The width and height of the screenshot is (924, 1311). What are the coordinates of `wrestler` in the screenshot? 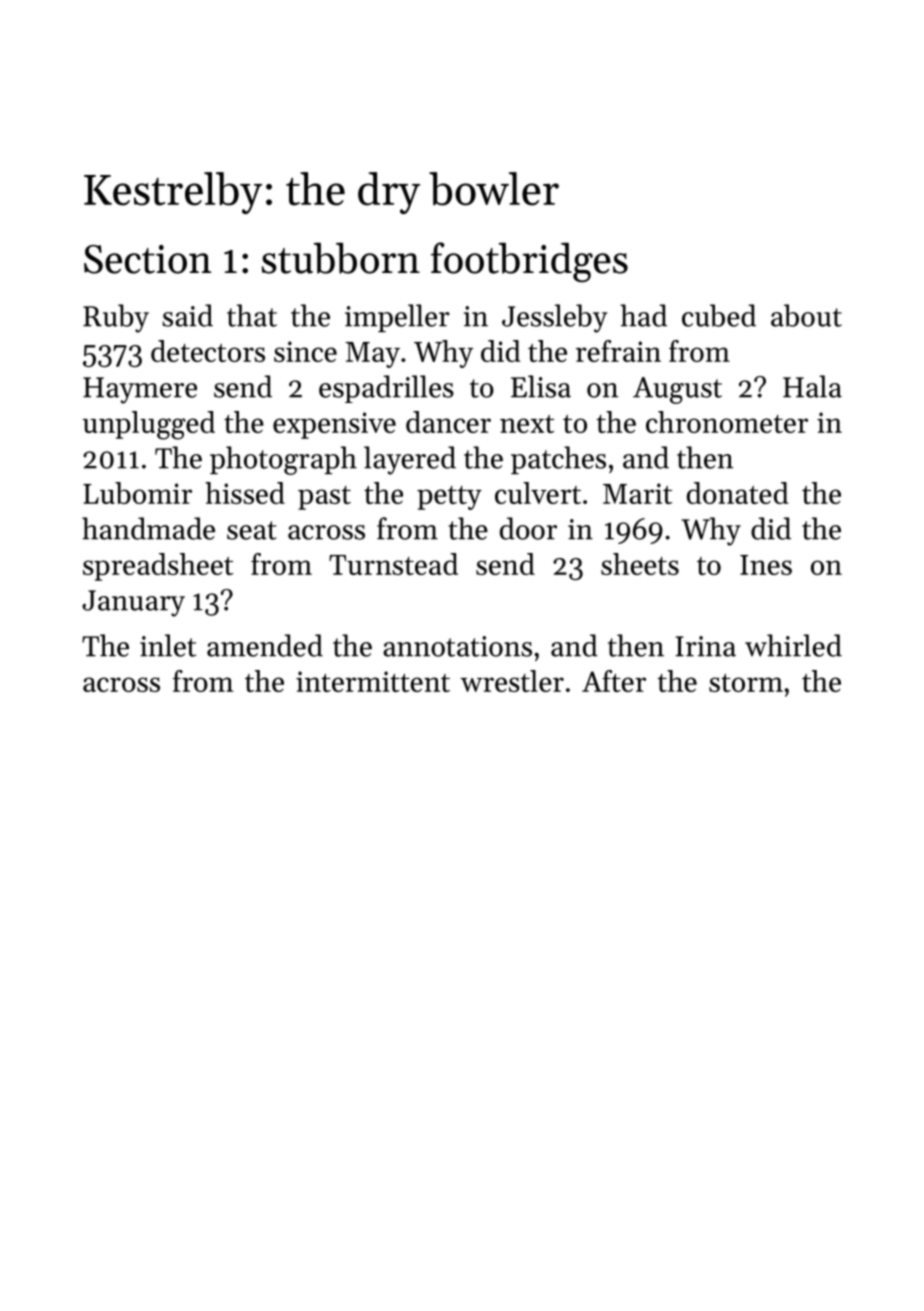 It's located at (512, 681).
